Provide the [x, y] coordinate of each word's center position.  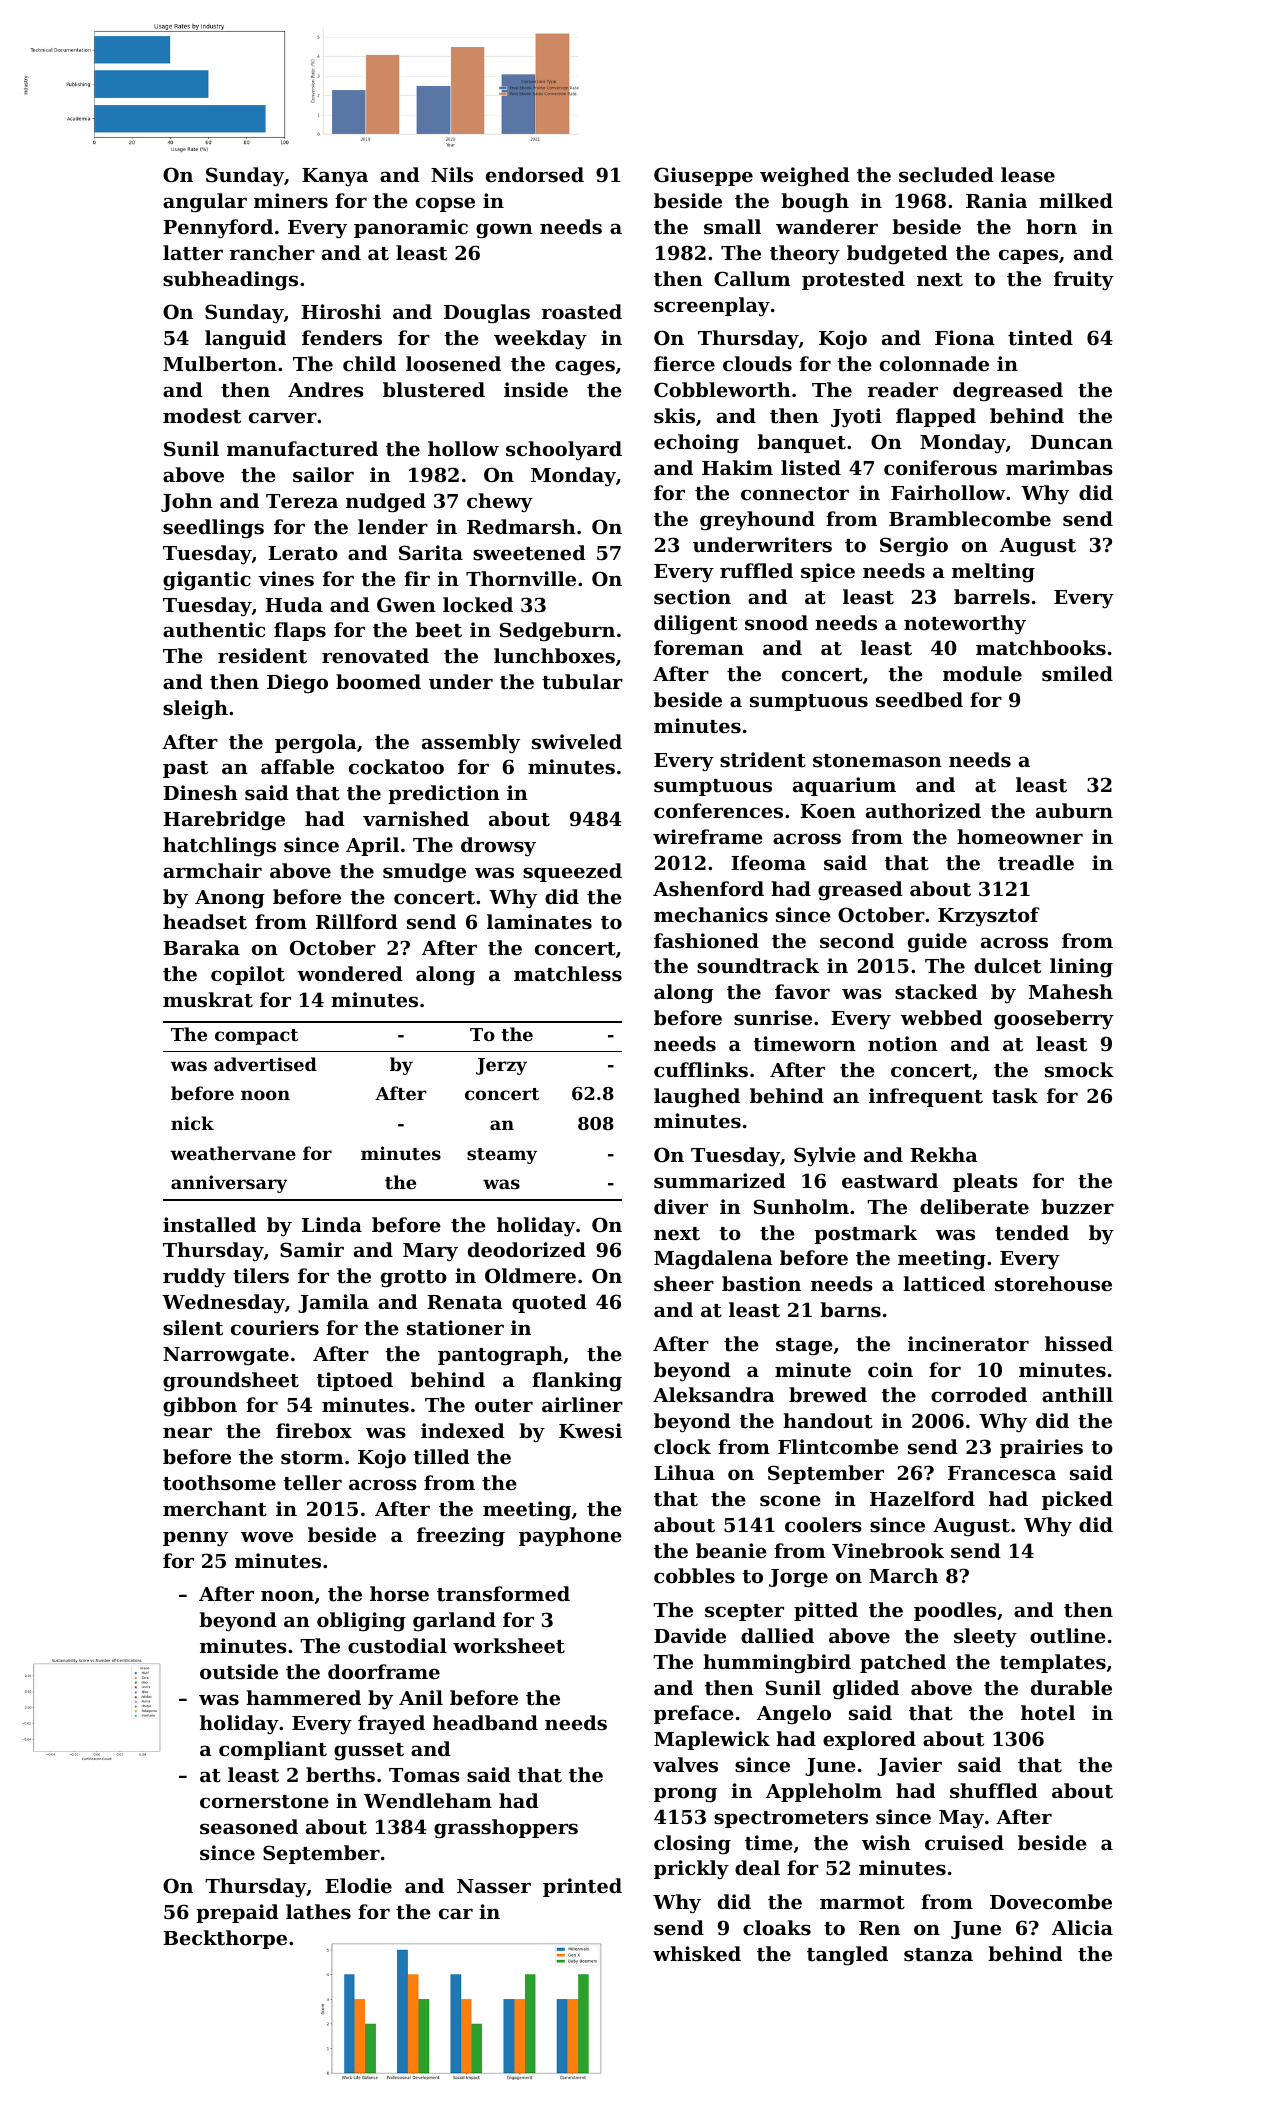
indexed [463, 1430]
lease [1028, 175]
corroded [979, 1394]
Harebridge [224, 821]
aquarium [844, 786]
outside [239, 1672]
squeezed [572, 872]
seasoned [249, 1827]
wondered [350, 973]
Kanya [335, 177]
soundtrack [758, 966]
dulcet [1007, 965]
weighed [805, 177]
